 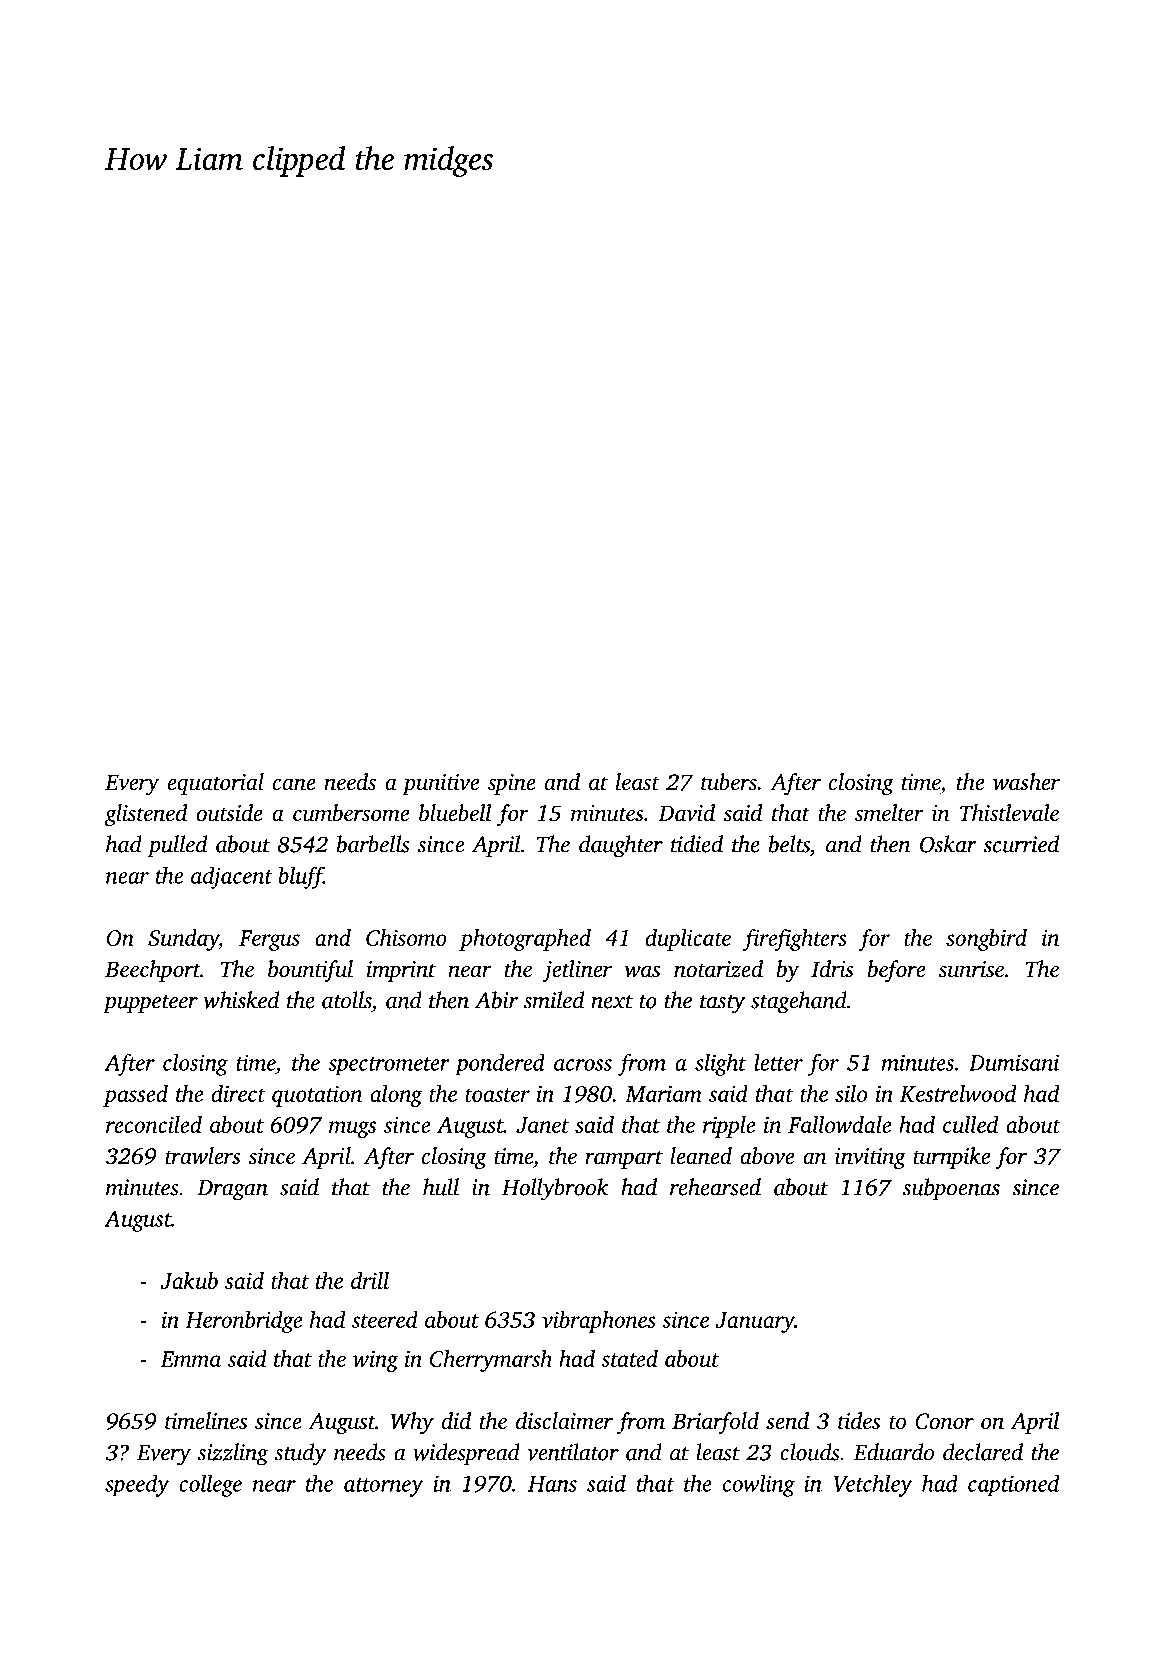 What do you see at coordinates (317, 1096) in the screenshot?
I see `quotation` at bounding box center [317, 1096].
